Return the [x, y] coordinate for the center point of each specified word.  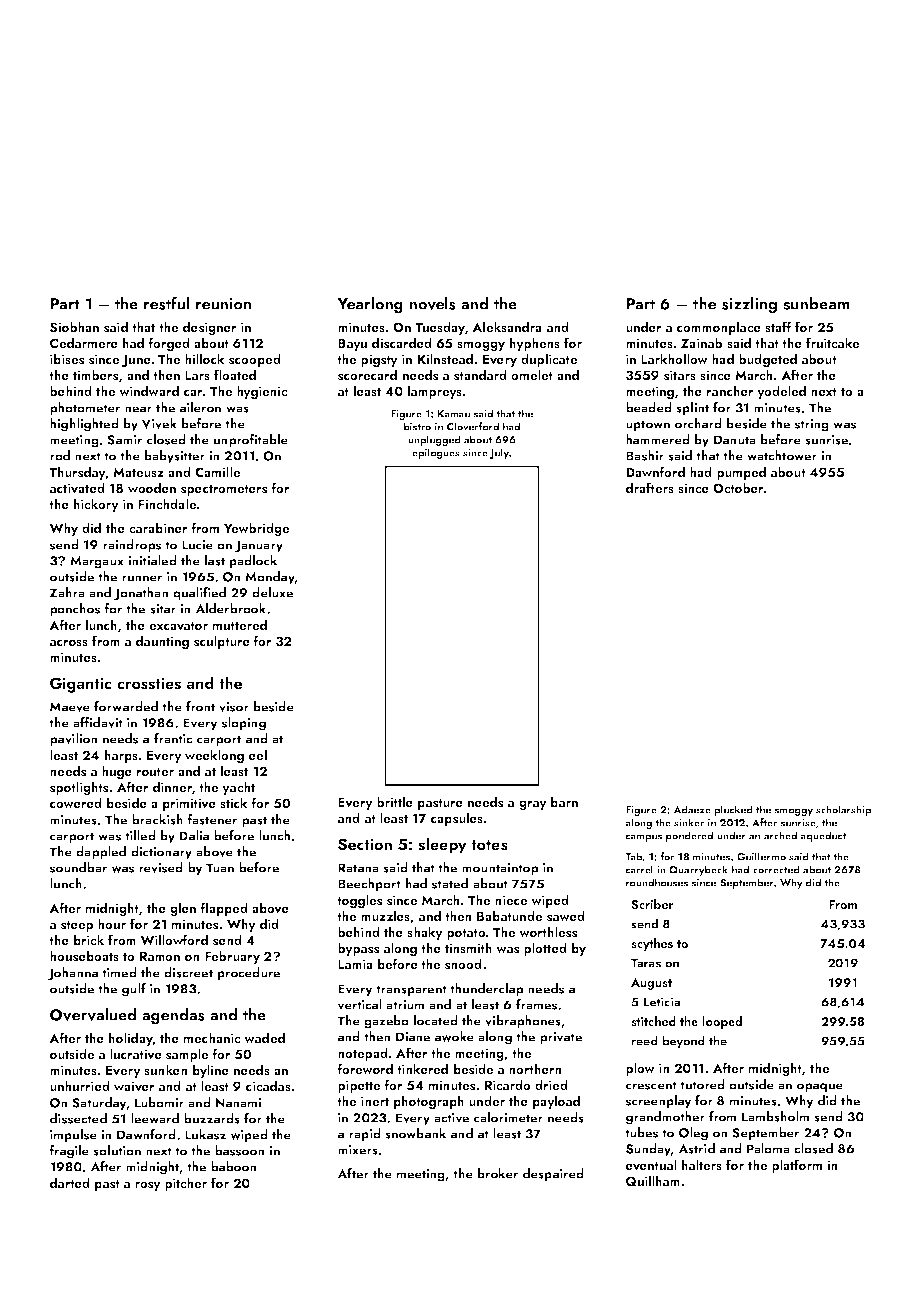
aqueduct [823, 836]
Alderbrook [230, 608]
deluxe [272, 592]
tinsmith [468, 948]
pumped [741, 473]
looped [722, 1022]
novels [432, 304]
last [215, 560]
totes [489, 845]
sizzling [749, 305]
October [738, 488]
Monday [270, 578]
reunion [224, 304]
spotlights [79, 788]
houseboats [84, 956]
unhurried [80, 1085]
